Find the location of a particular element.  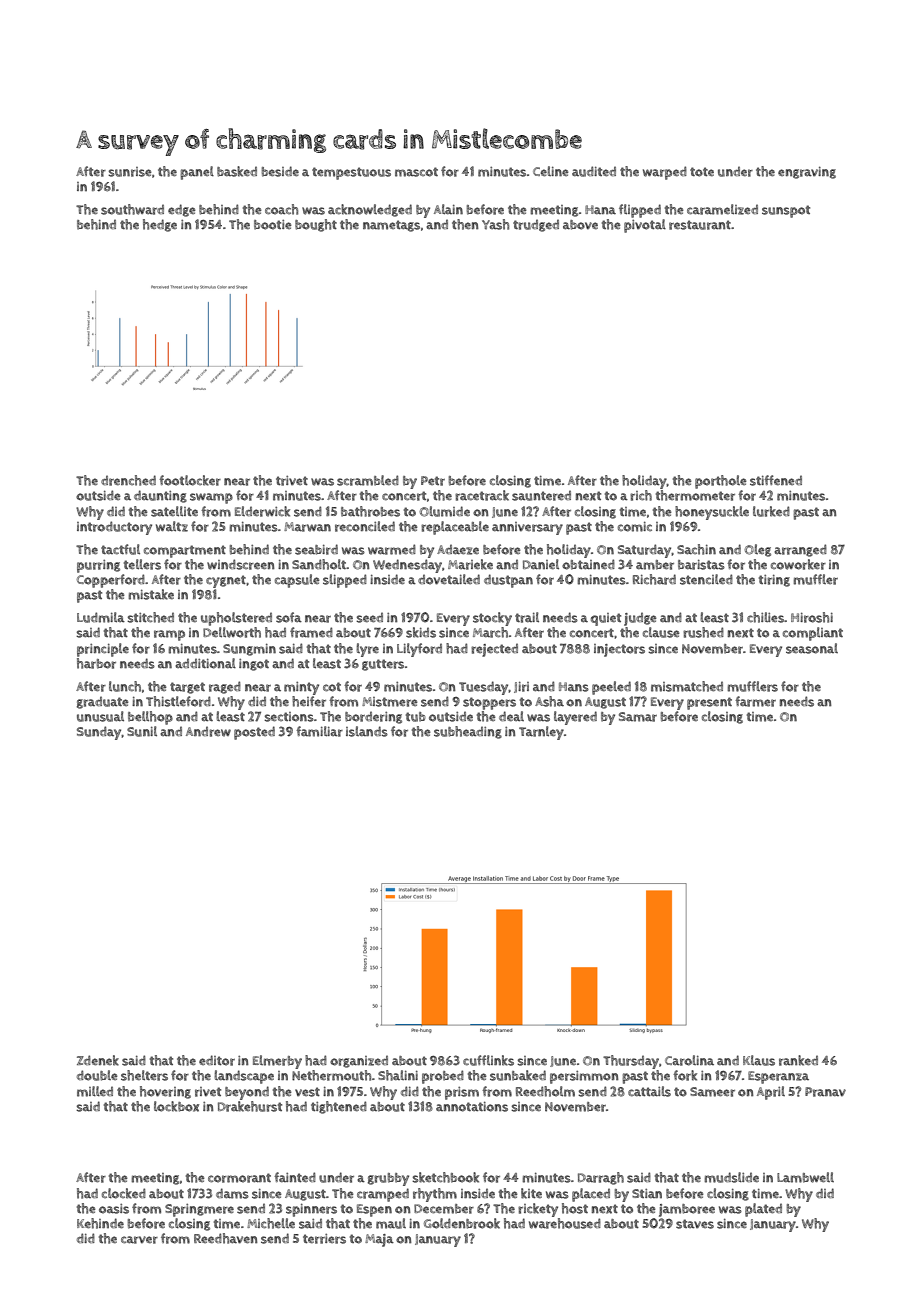

subheading is located at coordinates (468, 732).
